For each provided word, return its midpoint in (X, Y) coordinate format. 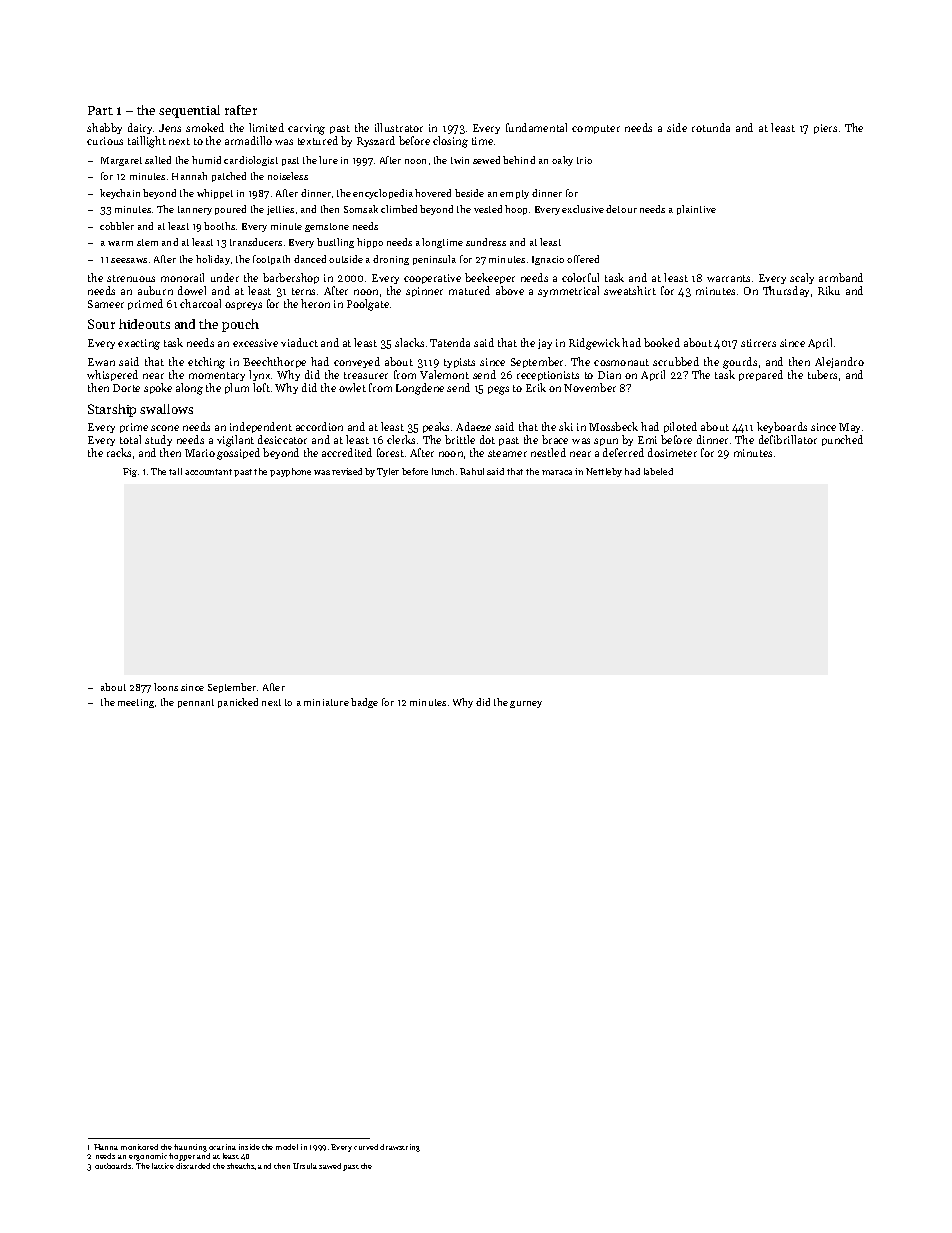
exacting (139, 344)
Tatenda (450, 342)
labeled (658, 471)
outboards (113, 1166)
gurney (526, 704)
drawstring (400, 1148)
